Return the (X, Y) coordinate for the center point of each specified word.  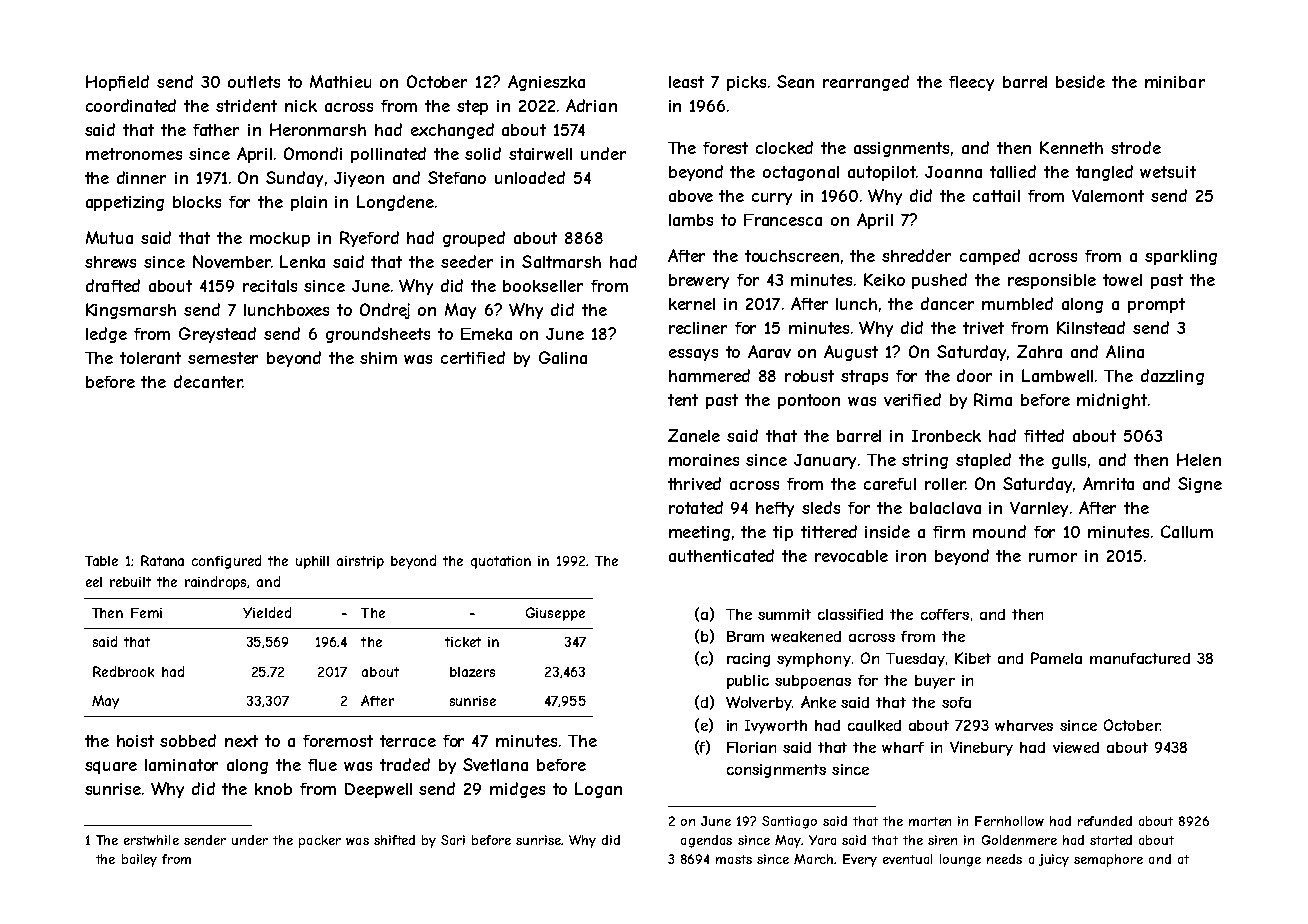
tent (683, 400)
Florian (751, 747)
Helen (1199, 459)
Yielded (267, 612)
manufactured (1140, 658)
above (691, 196)
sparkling (1181, 257)
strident (246, 105)
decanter (208, 381)
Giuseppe (555, 614)
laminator (181, 765)
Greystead (217, 335)
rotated (696, 507)
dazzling (1172, 377)
